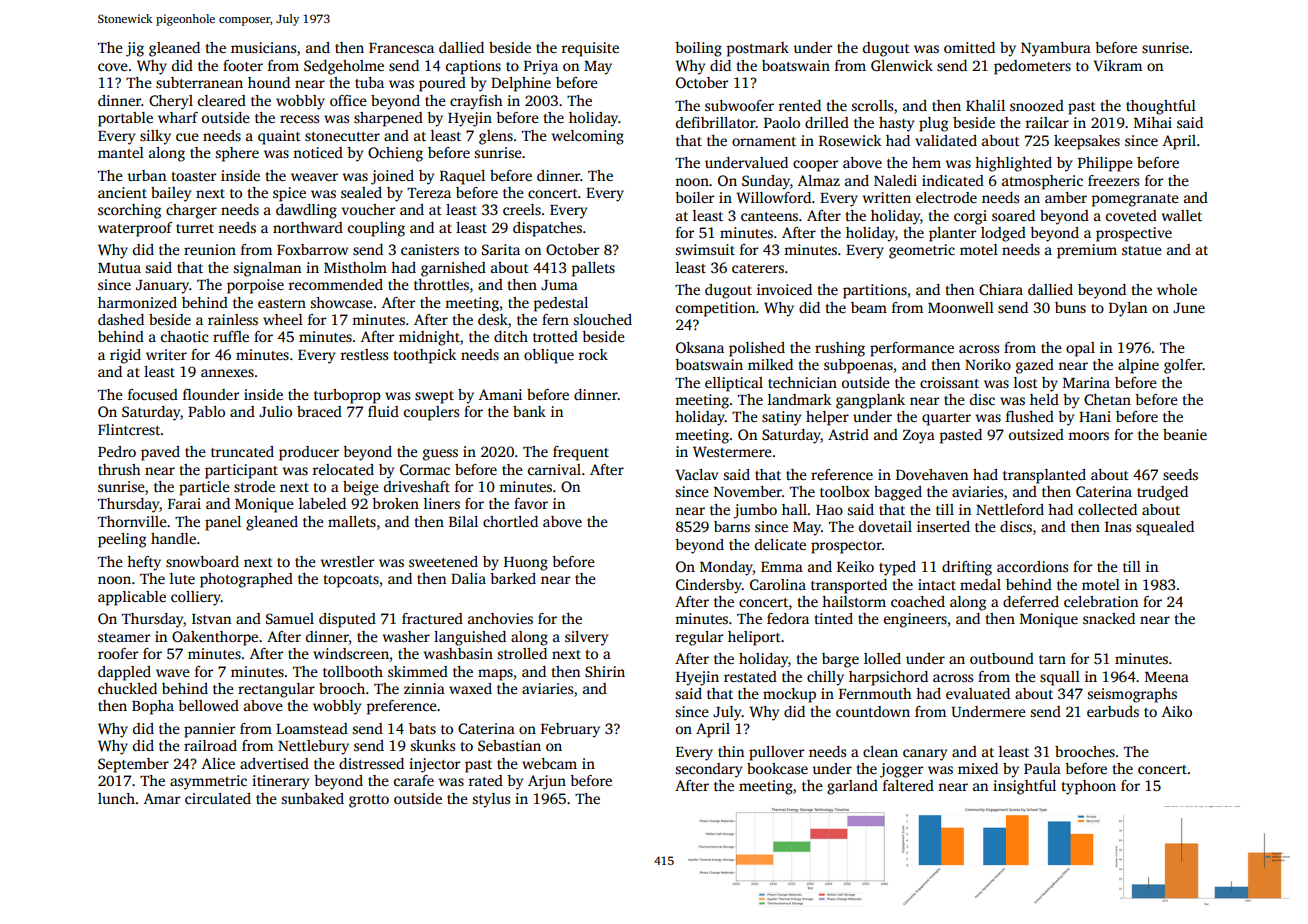 This screenshot has width=1308, height=924. What do you see at coordinates (699, 638) in the screenshot?
I see `regular` at bounding box center [699, 638].
